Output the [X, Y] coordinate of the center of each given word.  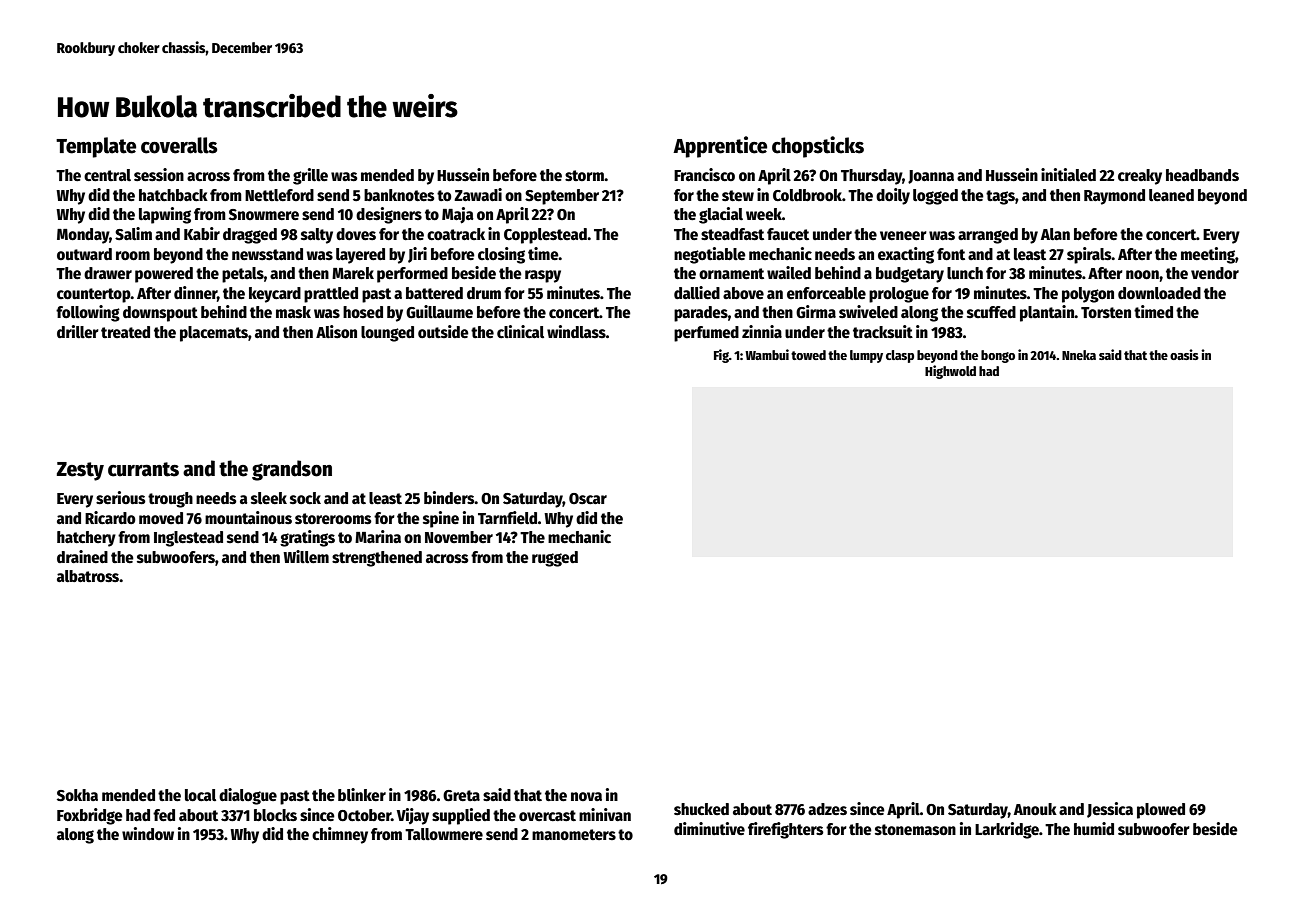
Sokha [77, 795]
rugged [555, 559]
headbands [1202, 175]
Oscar [588, 499]
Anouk [1035, 809]
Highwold [950, 372]
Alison [336, 331]
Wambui [767, 354]
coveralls [179, 145]
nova [586, 796]
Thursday [871, 177]
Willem [306, 556]
